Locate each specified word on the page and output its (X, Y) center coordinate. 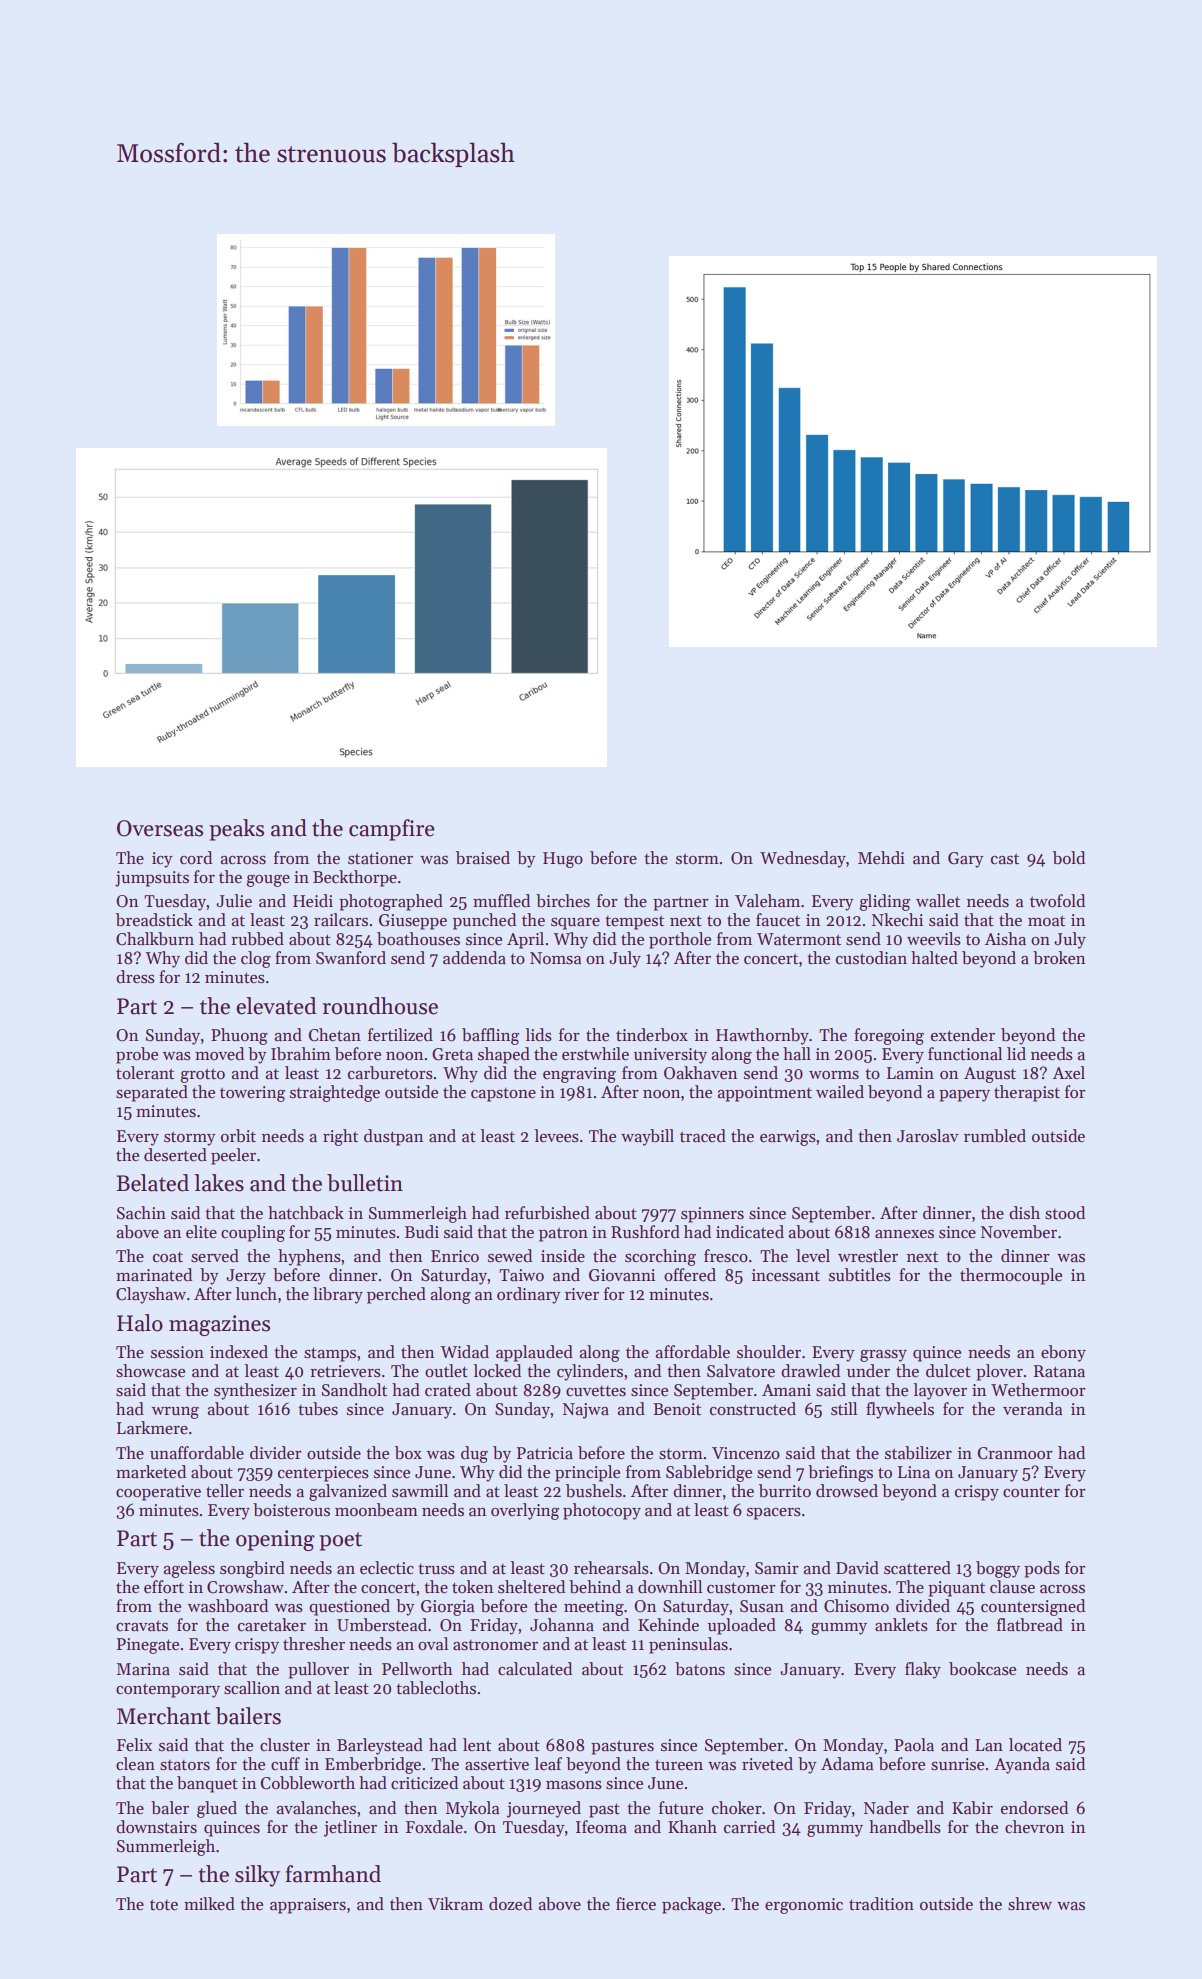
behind (595, 1587)
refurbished (547, 1213)
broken (1059, 958)
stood (1065, 1213)
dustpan (393, 1137)
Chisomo (856, 1606)
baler (170, 1808)
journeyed (544, 1809)
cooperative (158, 1493)
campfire (392, 830)
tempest (634, 922)
